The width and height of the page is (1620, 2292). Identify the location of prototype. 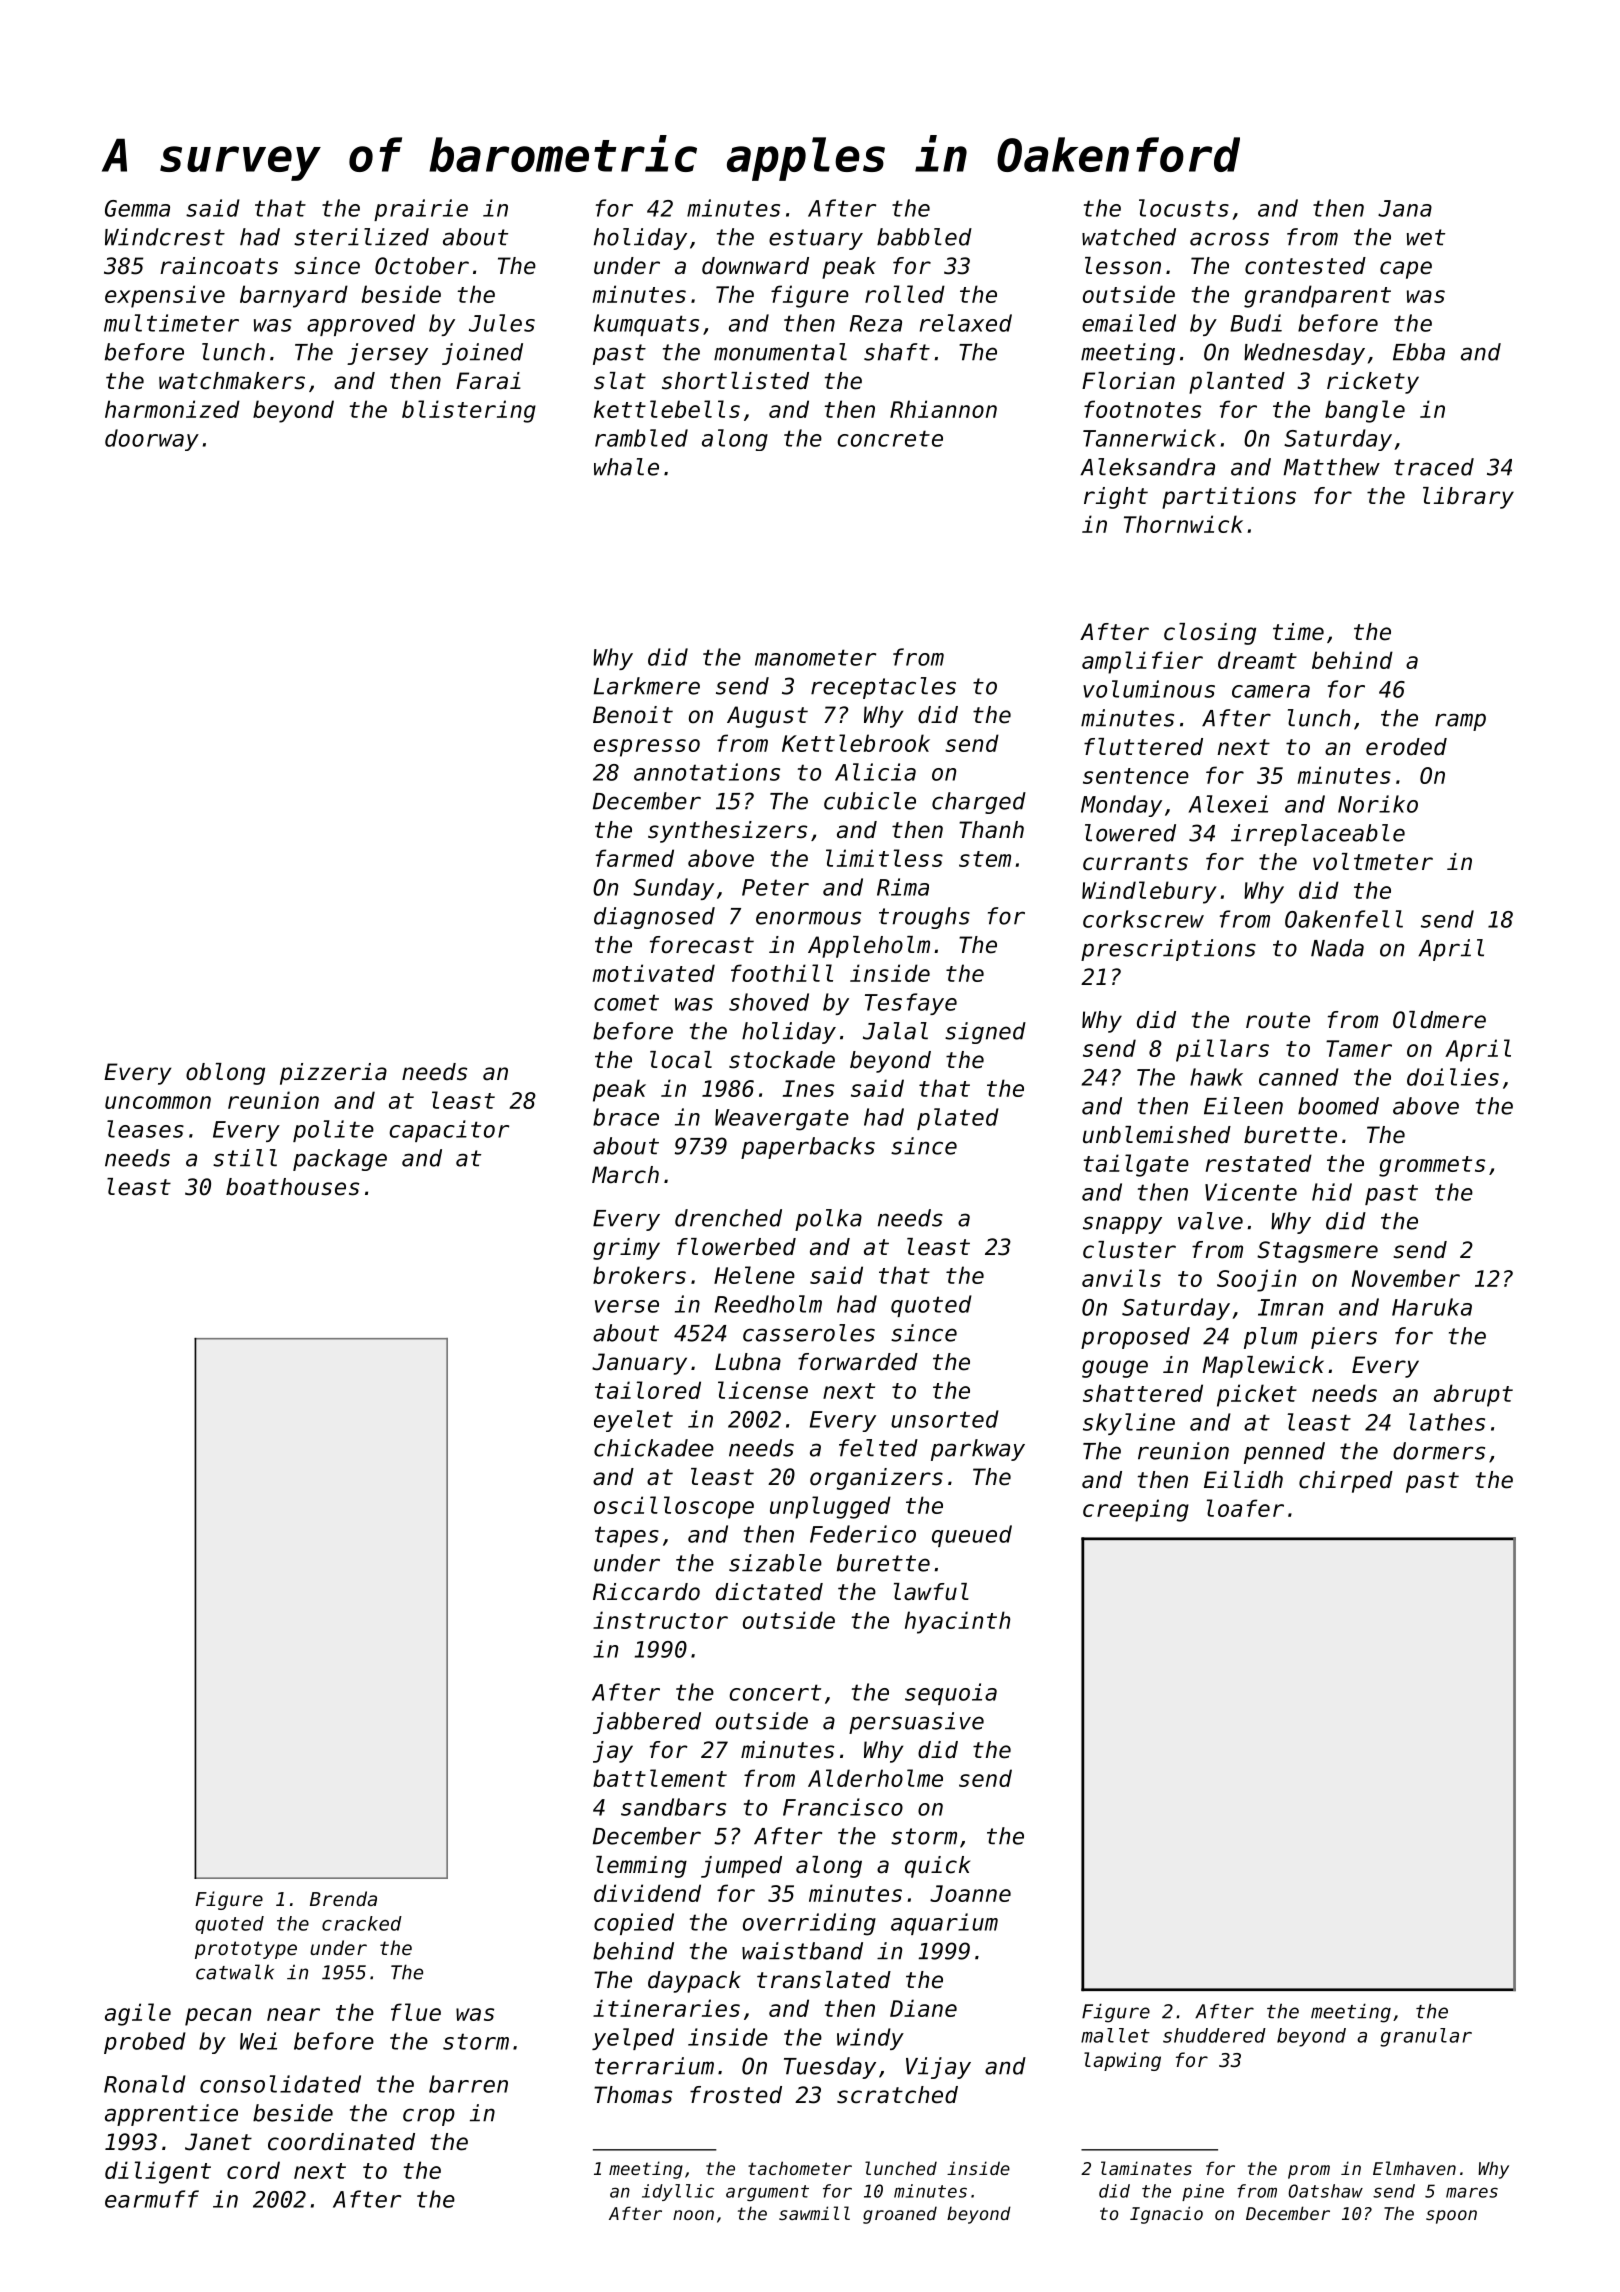
(246, 1950).
